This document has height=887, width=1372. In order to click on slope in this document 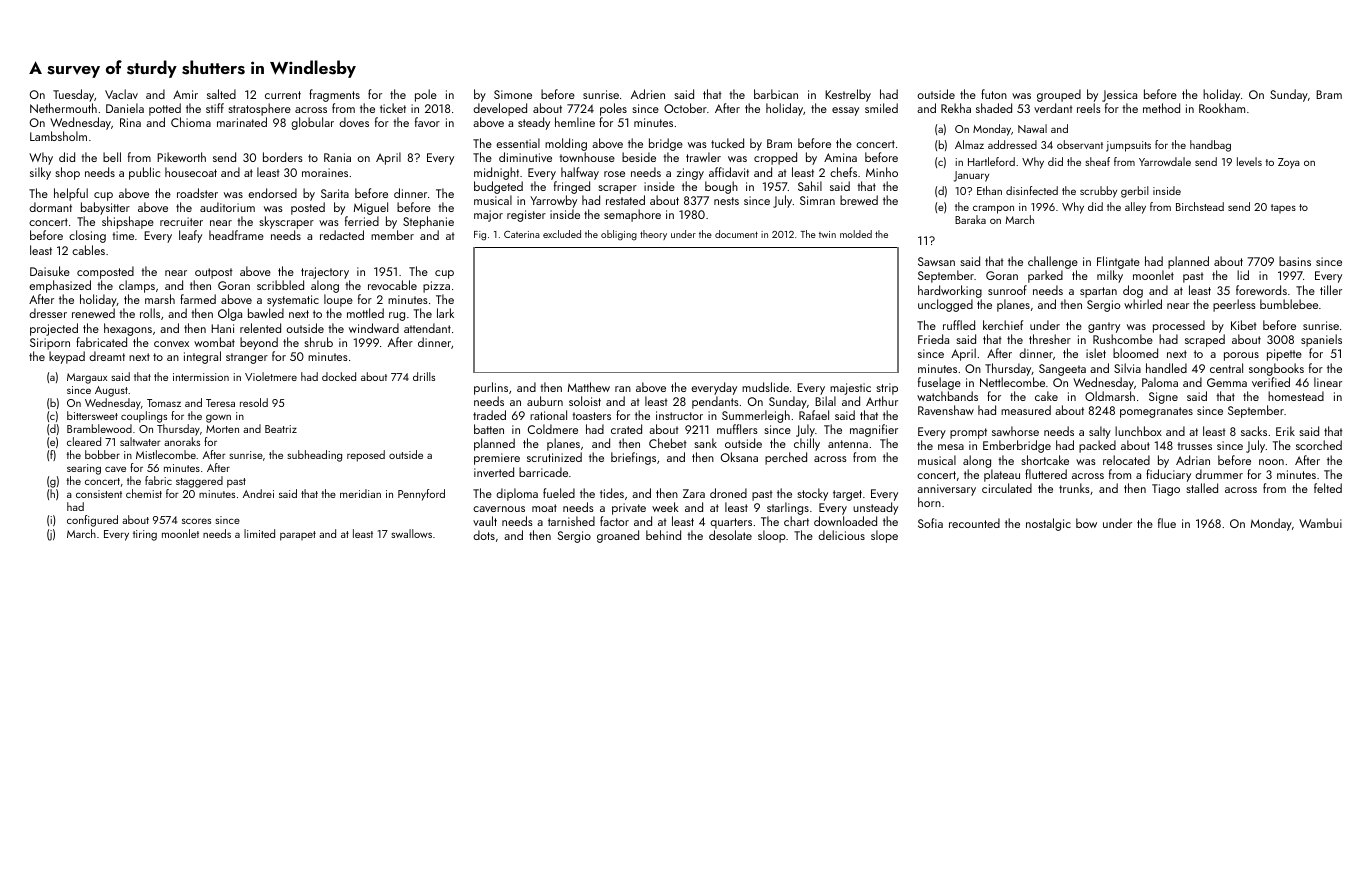, I will do `click(884, 536)`.
